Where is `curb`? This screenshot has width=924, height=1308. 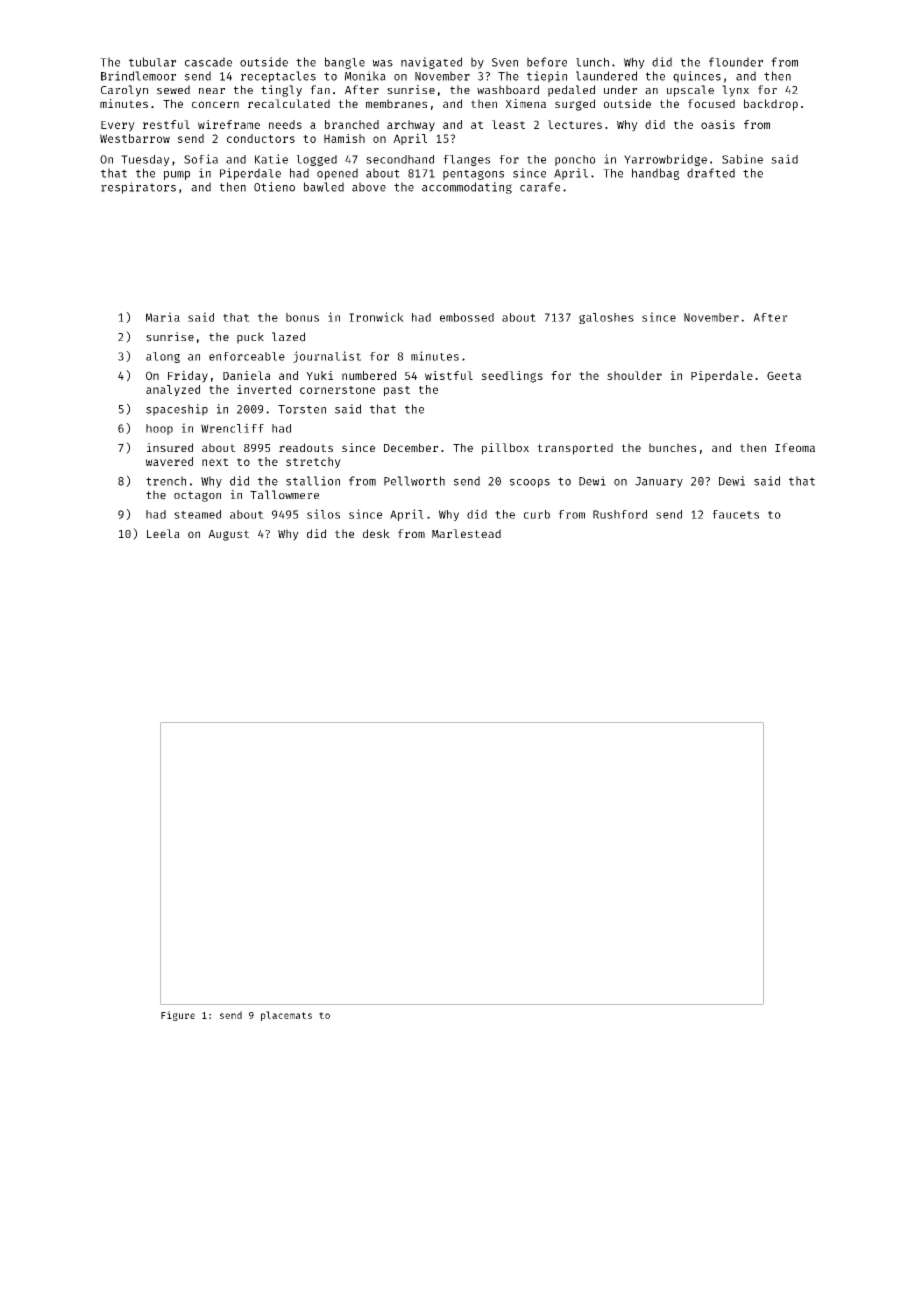 curb is located at coordinates (537, 514).
